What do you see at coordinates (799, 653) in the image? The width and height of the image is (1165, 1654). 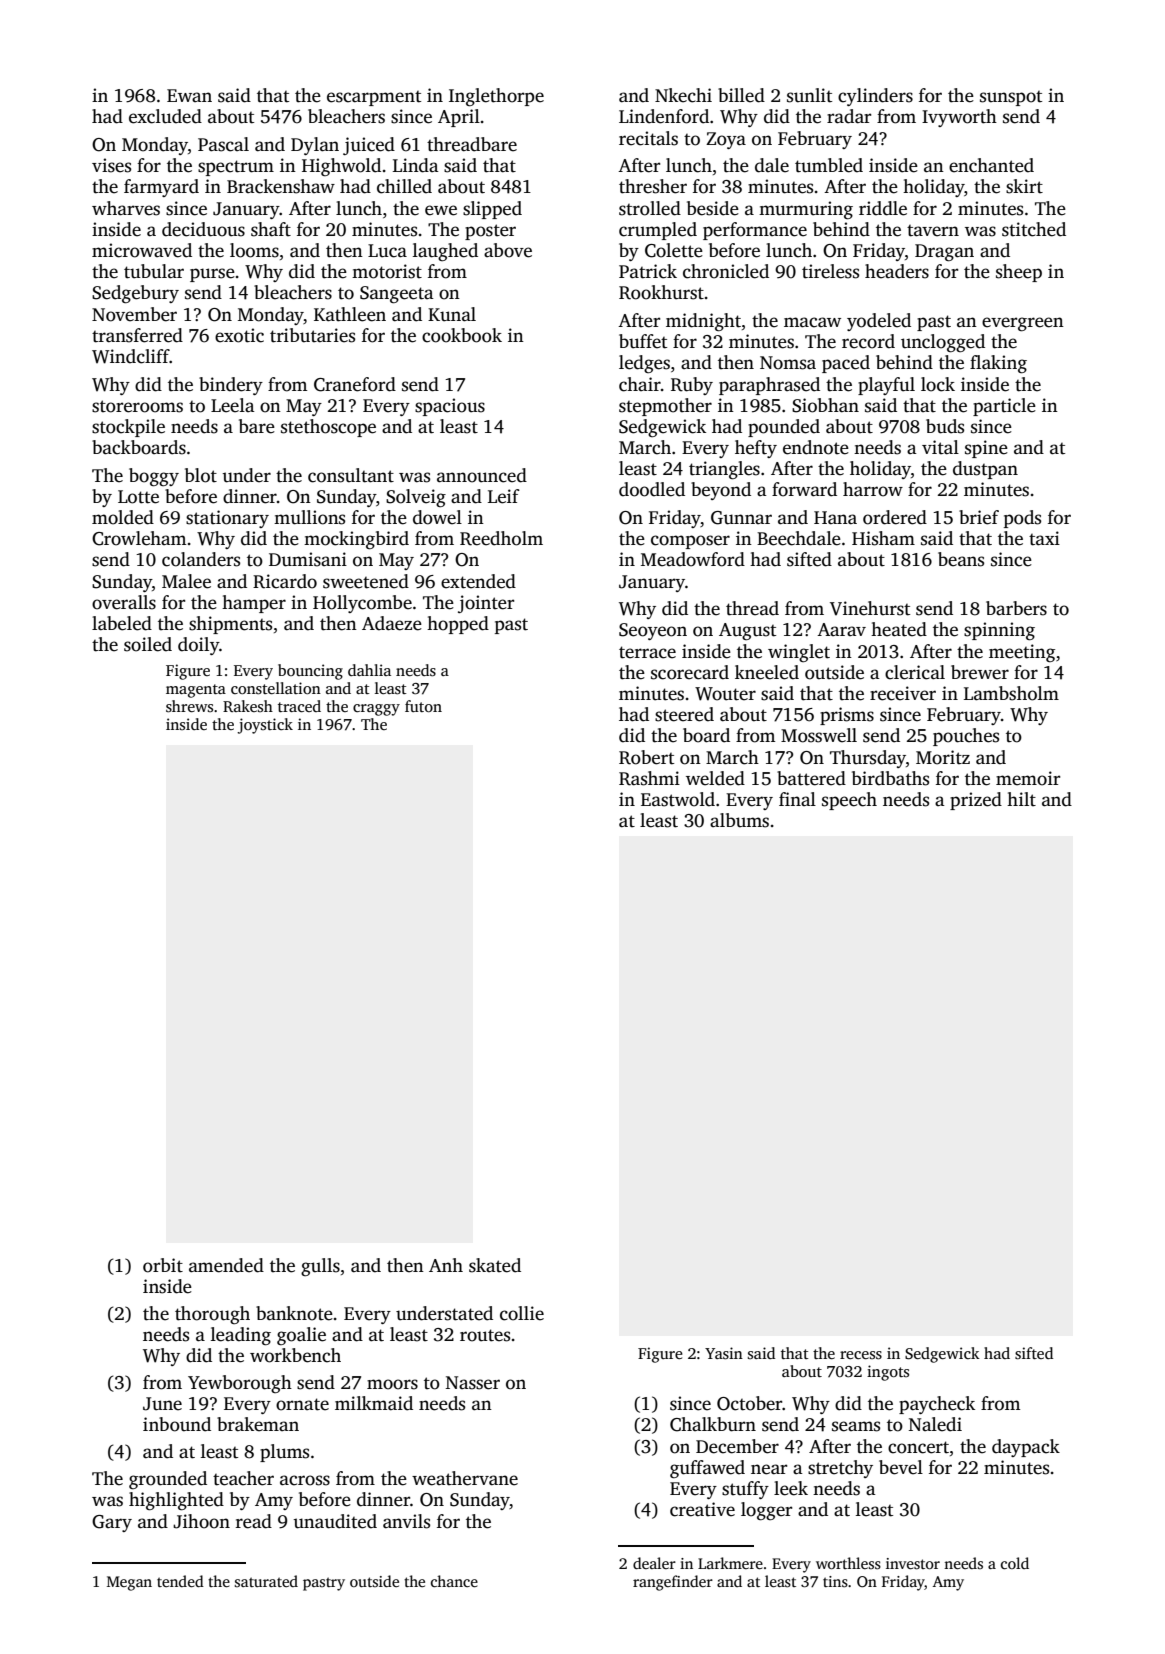 I see `winglet` at bounding box center [799, 653].
